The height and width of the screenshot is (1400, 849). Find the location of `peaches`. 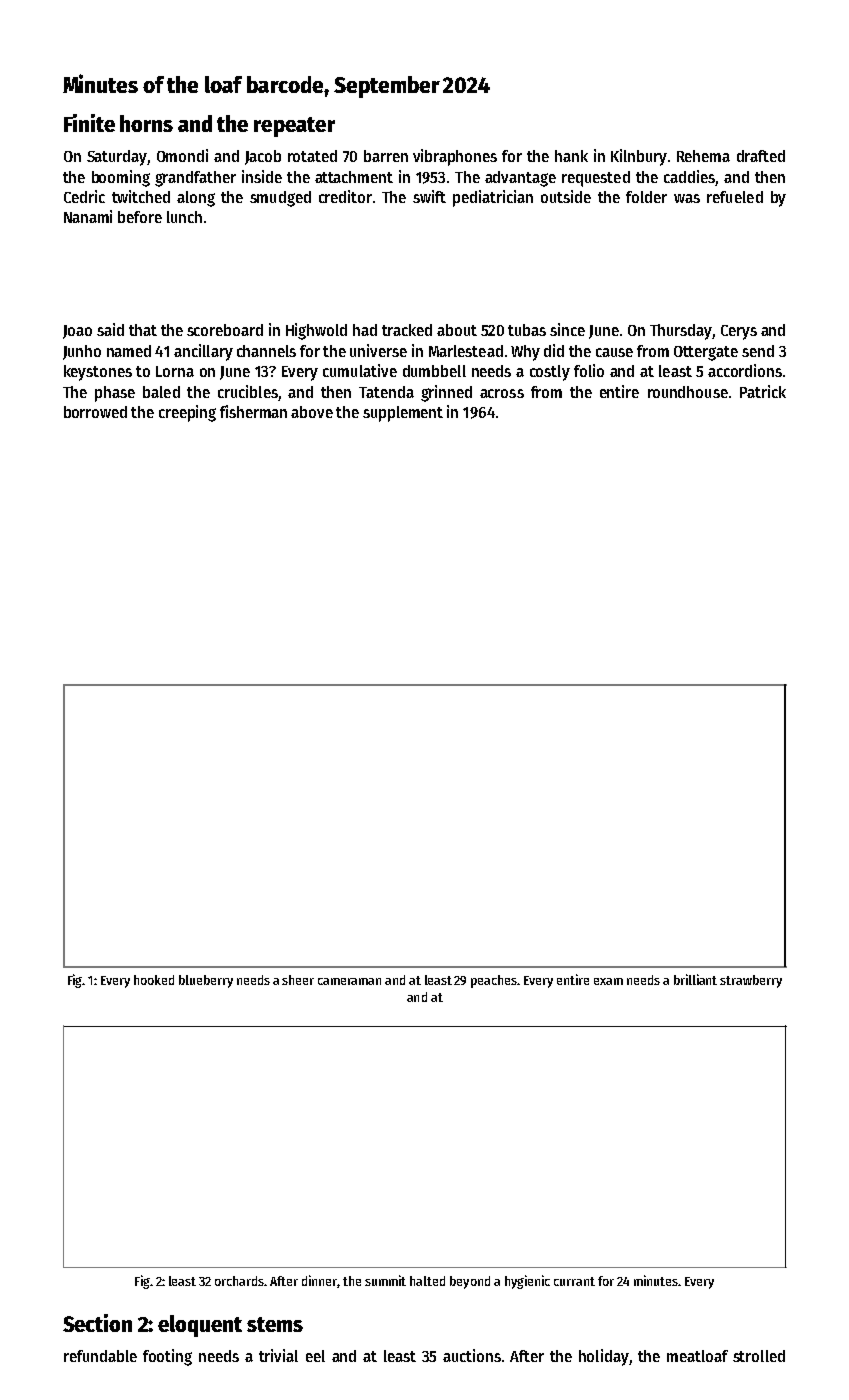

peaches is located at coordinates (494, 981).
